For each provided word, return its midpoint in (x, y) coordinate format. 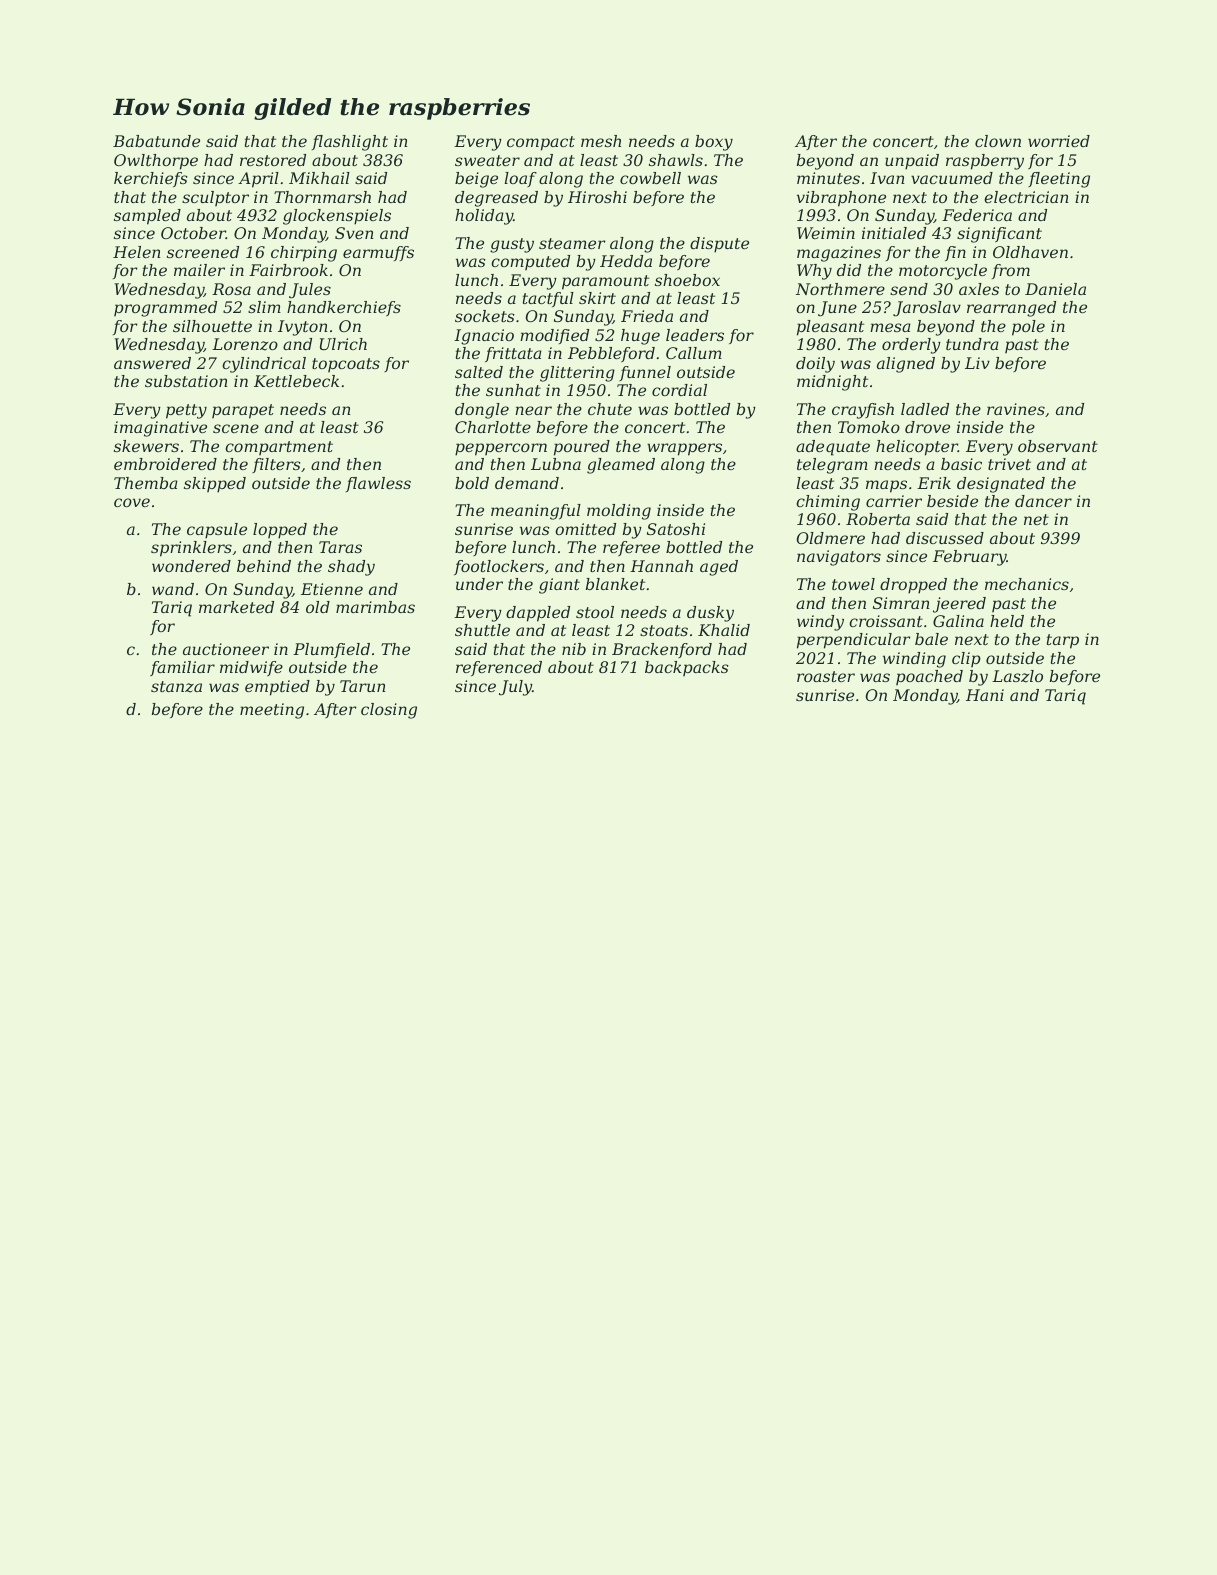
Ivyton (303, 328)
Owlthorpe (156, 162)
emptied (277, 688)
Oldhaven (1030, 252)
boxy (714, 143)
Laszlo (1017, 676)
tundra (972, 344)
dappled (538, 614)
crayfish (863, 411)
